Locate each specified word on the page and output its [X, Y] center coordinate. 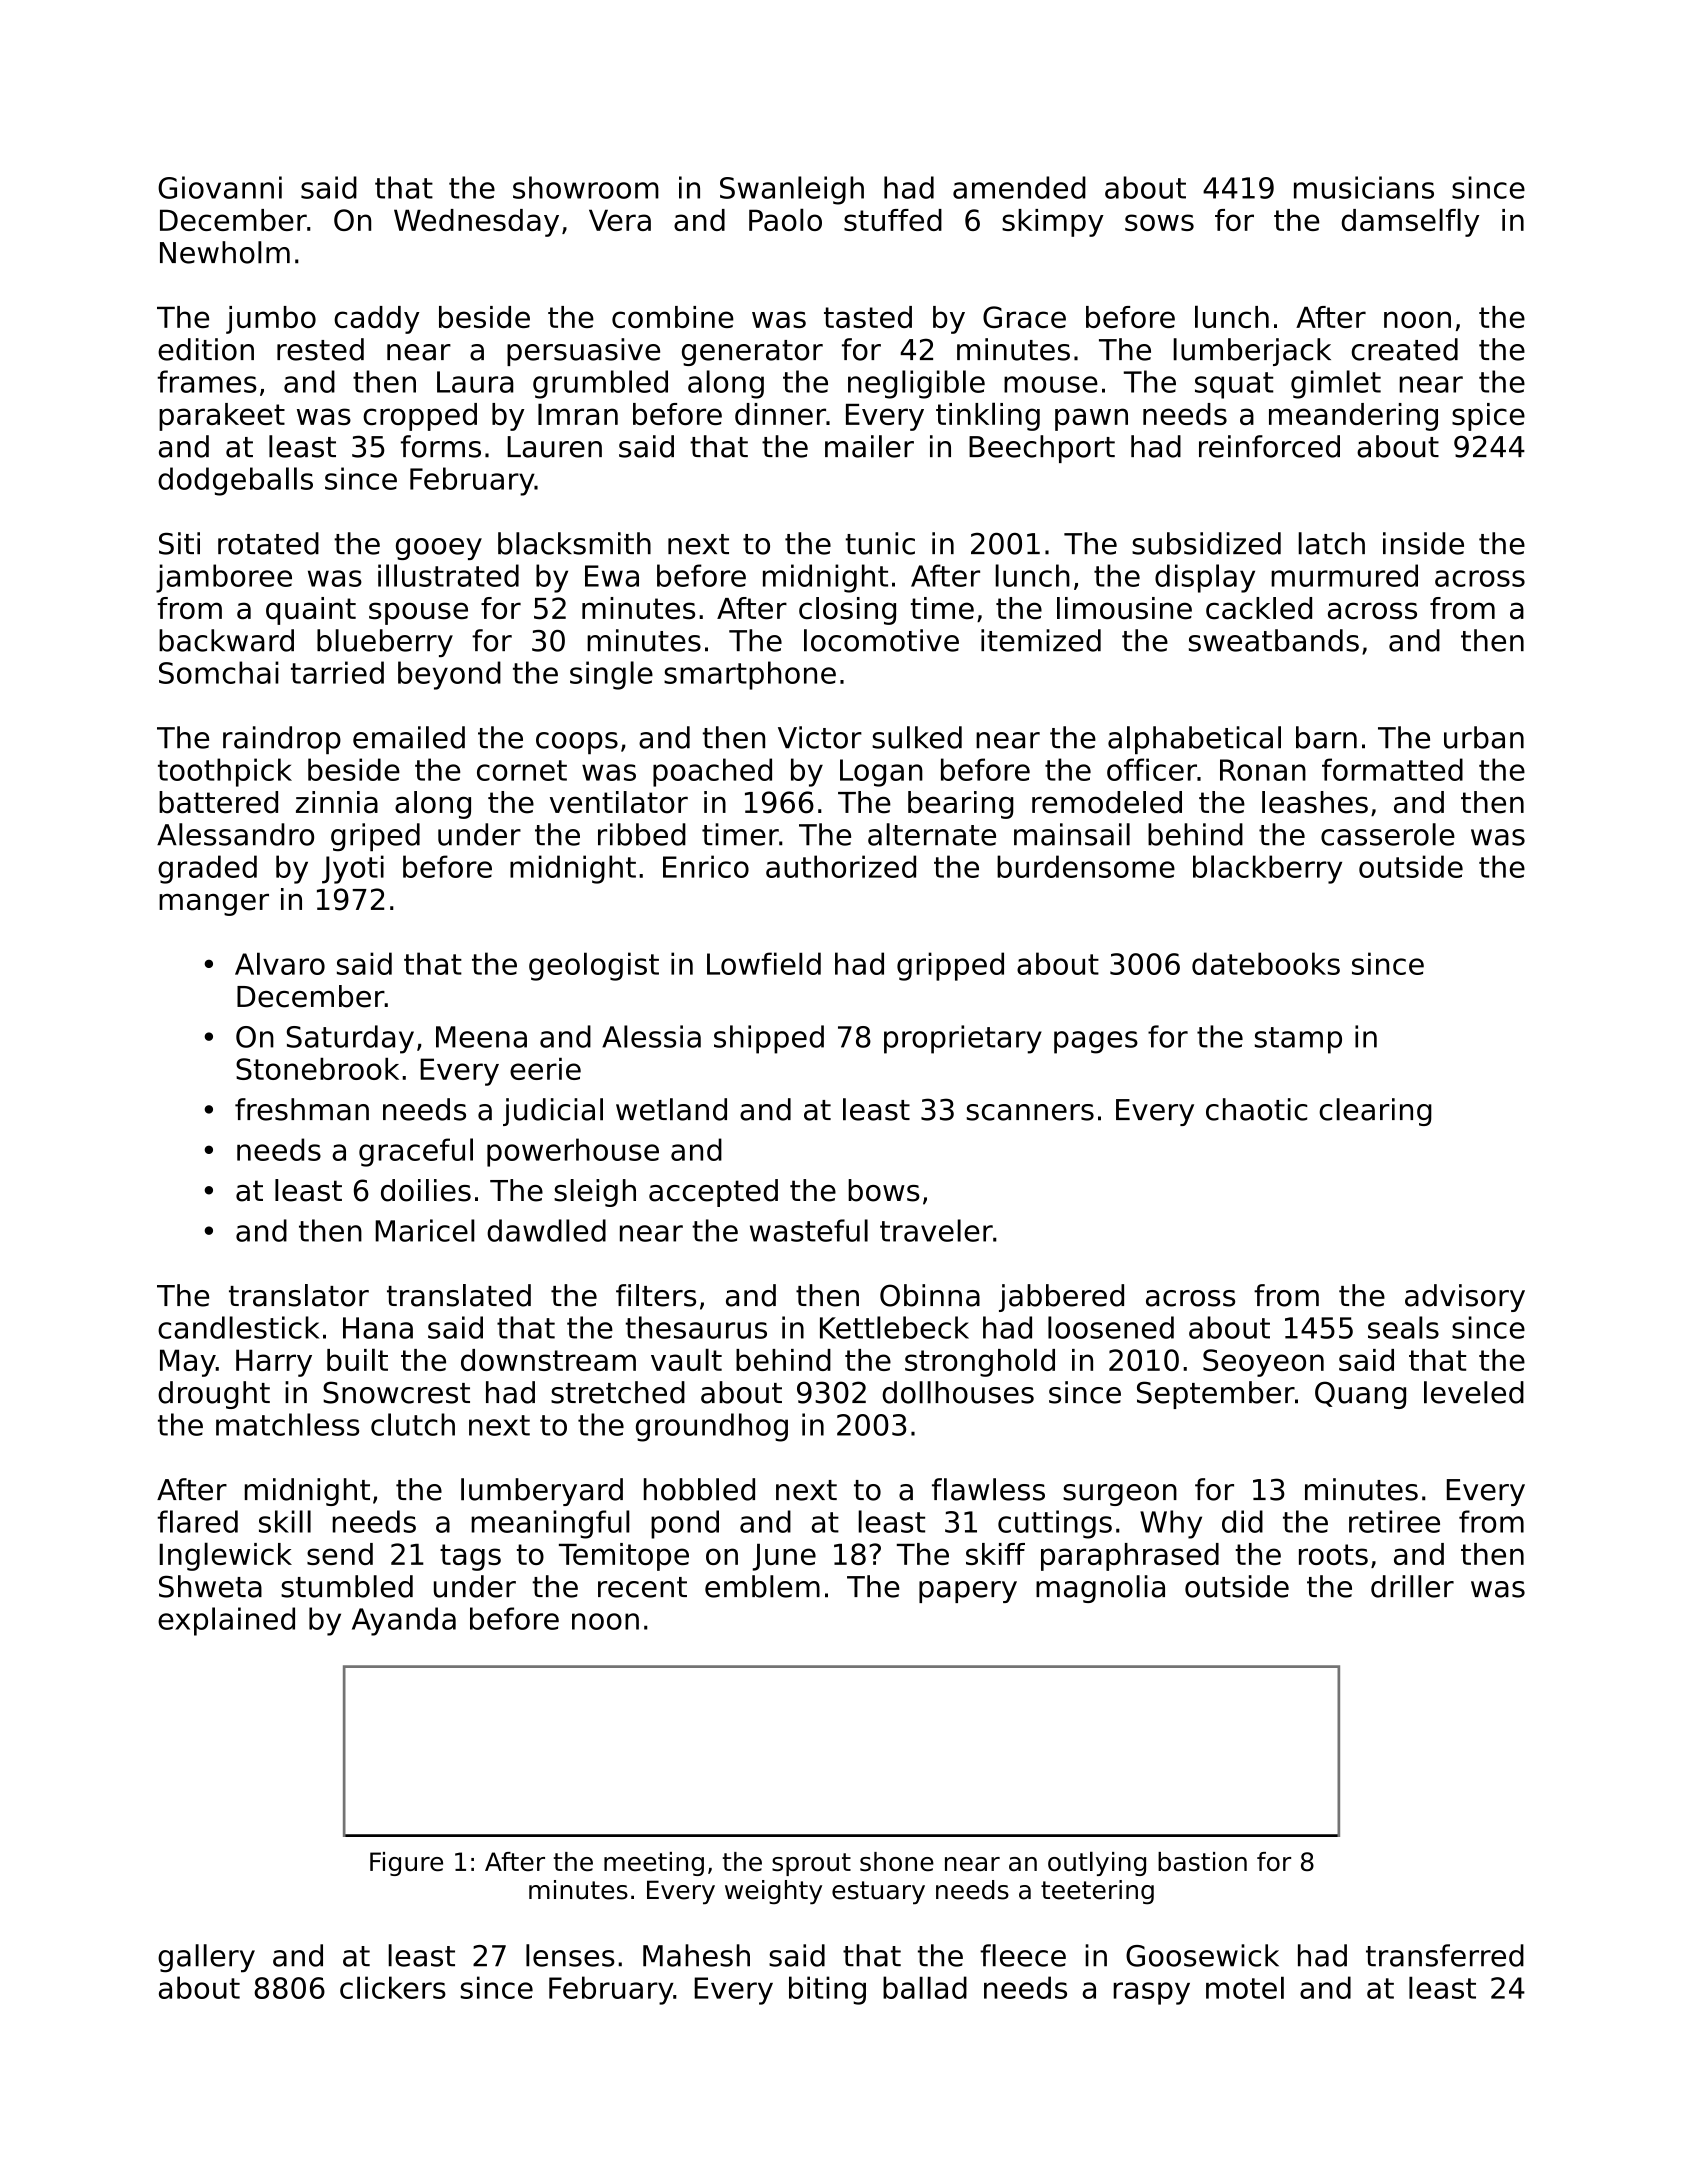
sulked [917, 737]
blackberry [1267, 869]
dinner [780, 414]
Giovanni [220, 187]
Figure [406, 1864]
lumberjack [1252, 352]
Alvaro [280, 963]
